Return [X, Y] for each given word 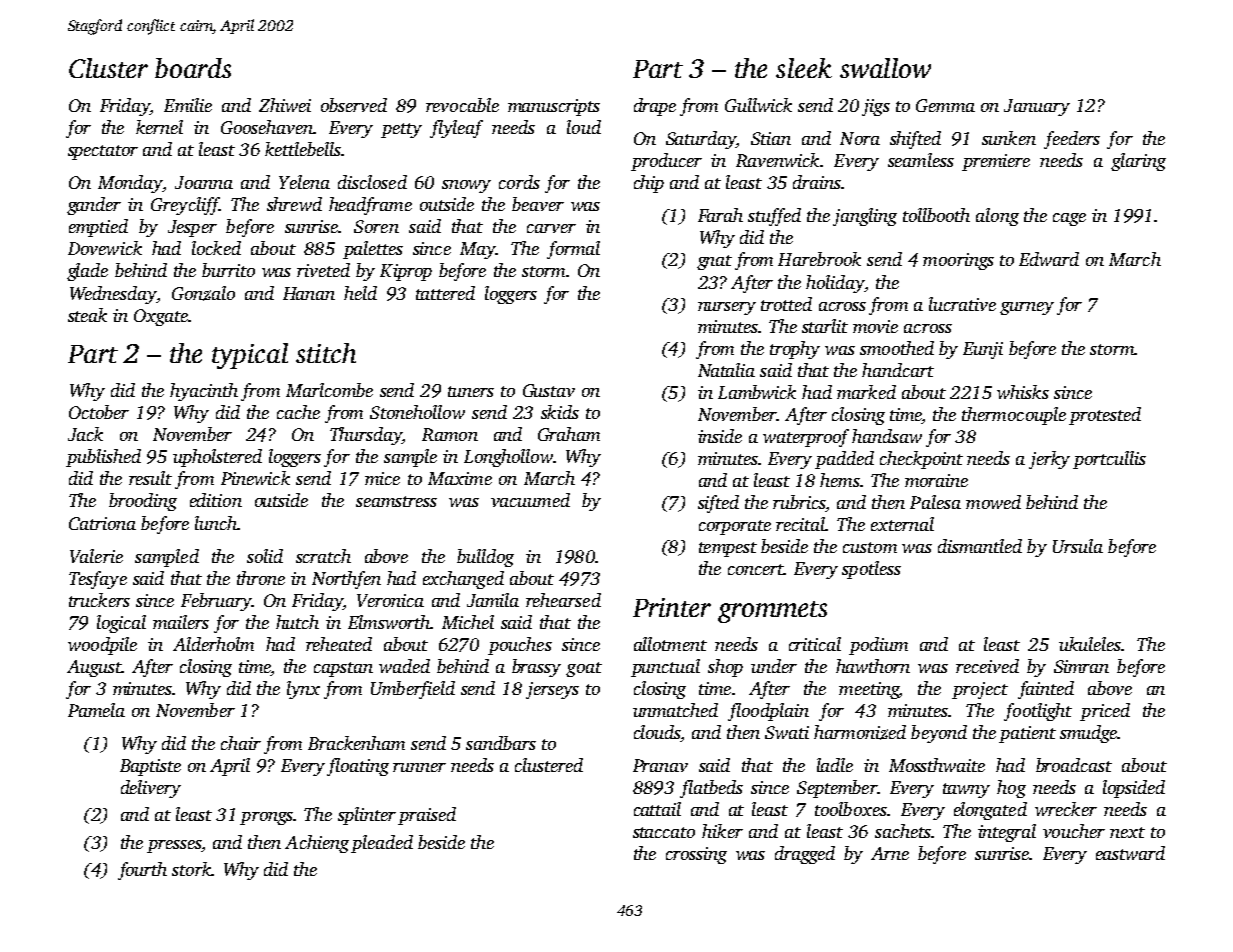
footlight [1038, 712]
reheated [339, 644]
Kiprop [406, 272]
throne [261, 578]
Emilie [188, 105]
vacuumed [530, 500]
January [1037, 107]
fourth [142, 871]
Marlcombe [329, 390]
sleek [804, 68]
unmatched [675, 710]
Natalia [726, 370]
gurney [1027, 308]
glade [87, 272]
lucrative [962, 304]
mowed [993, 502]
